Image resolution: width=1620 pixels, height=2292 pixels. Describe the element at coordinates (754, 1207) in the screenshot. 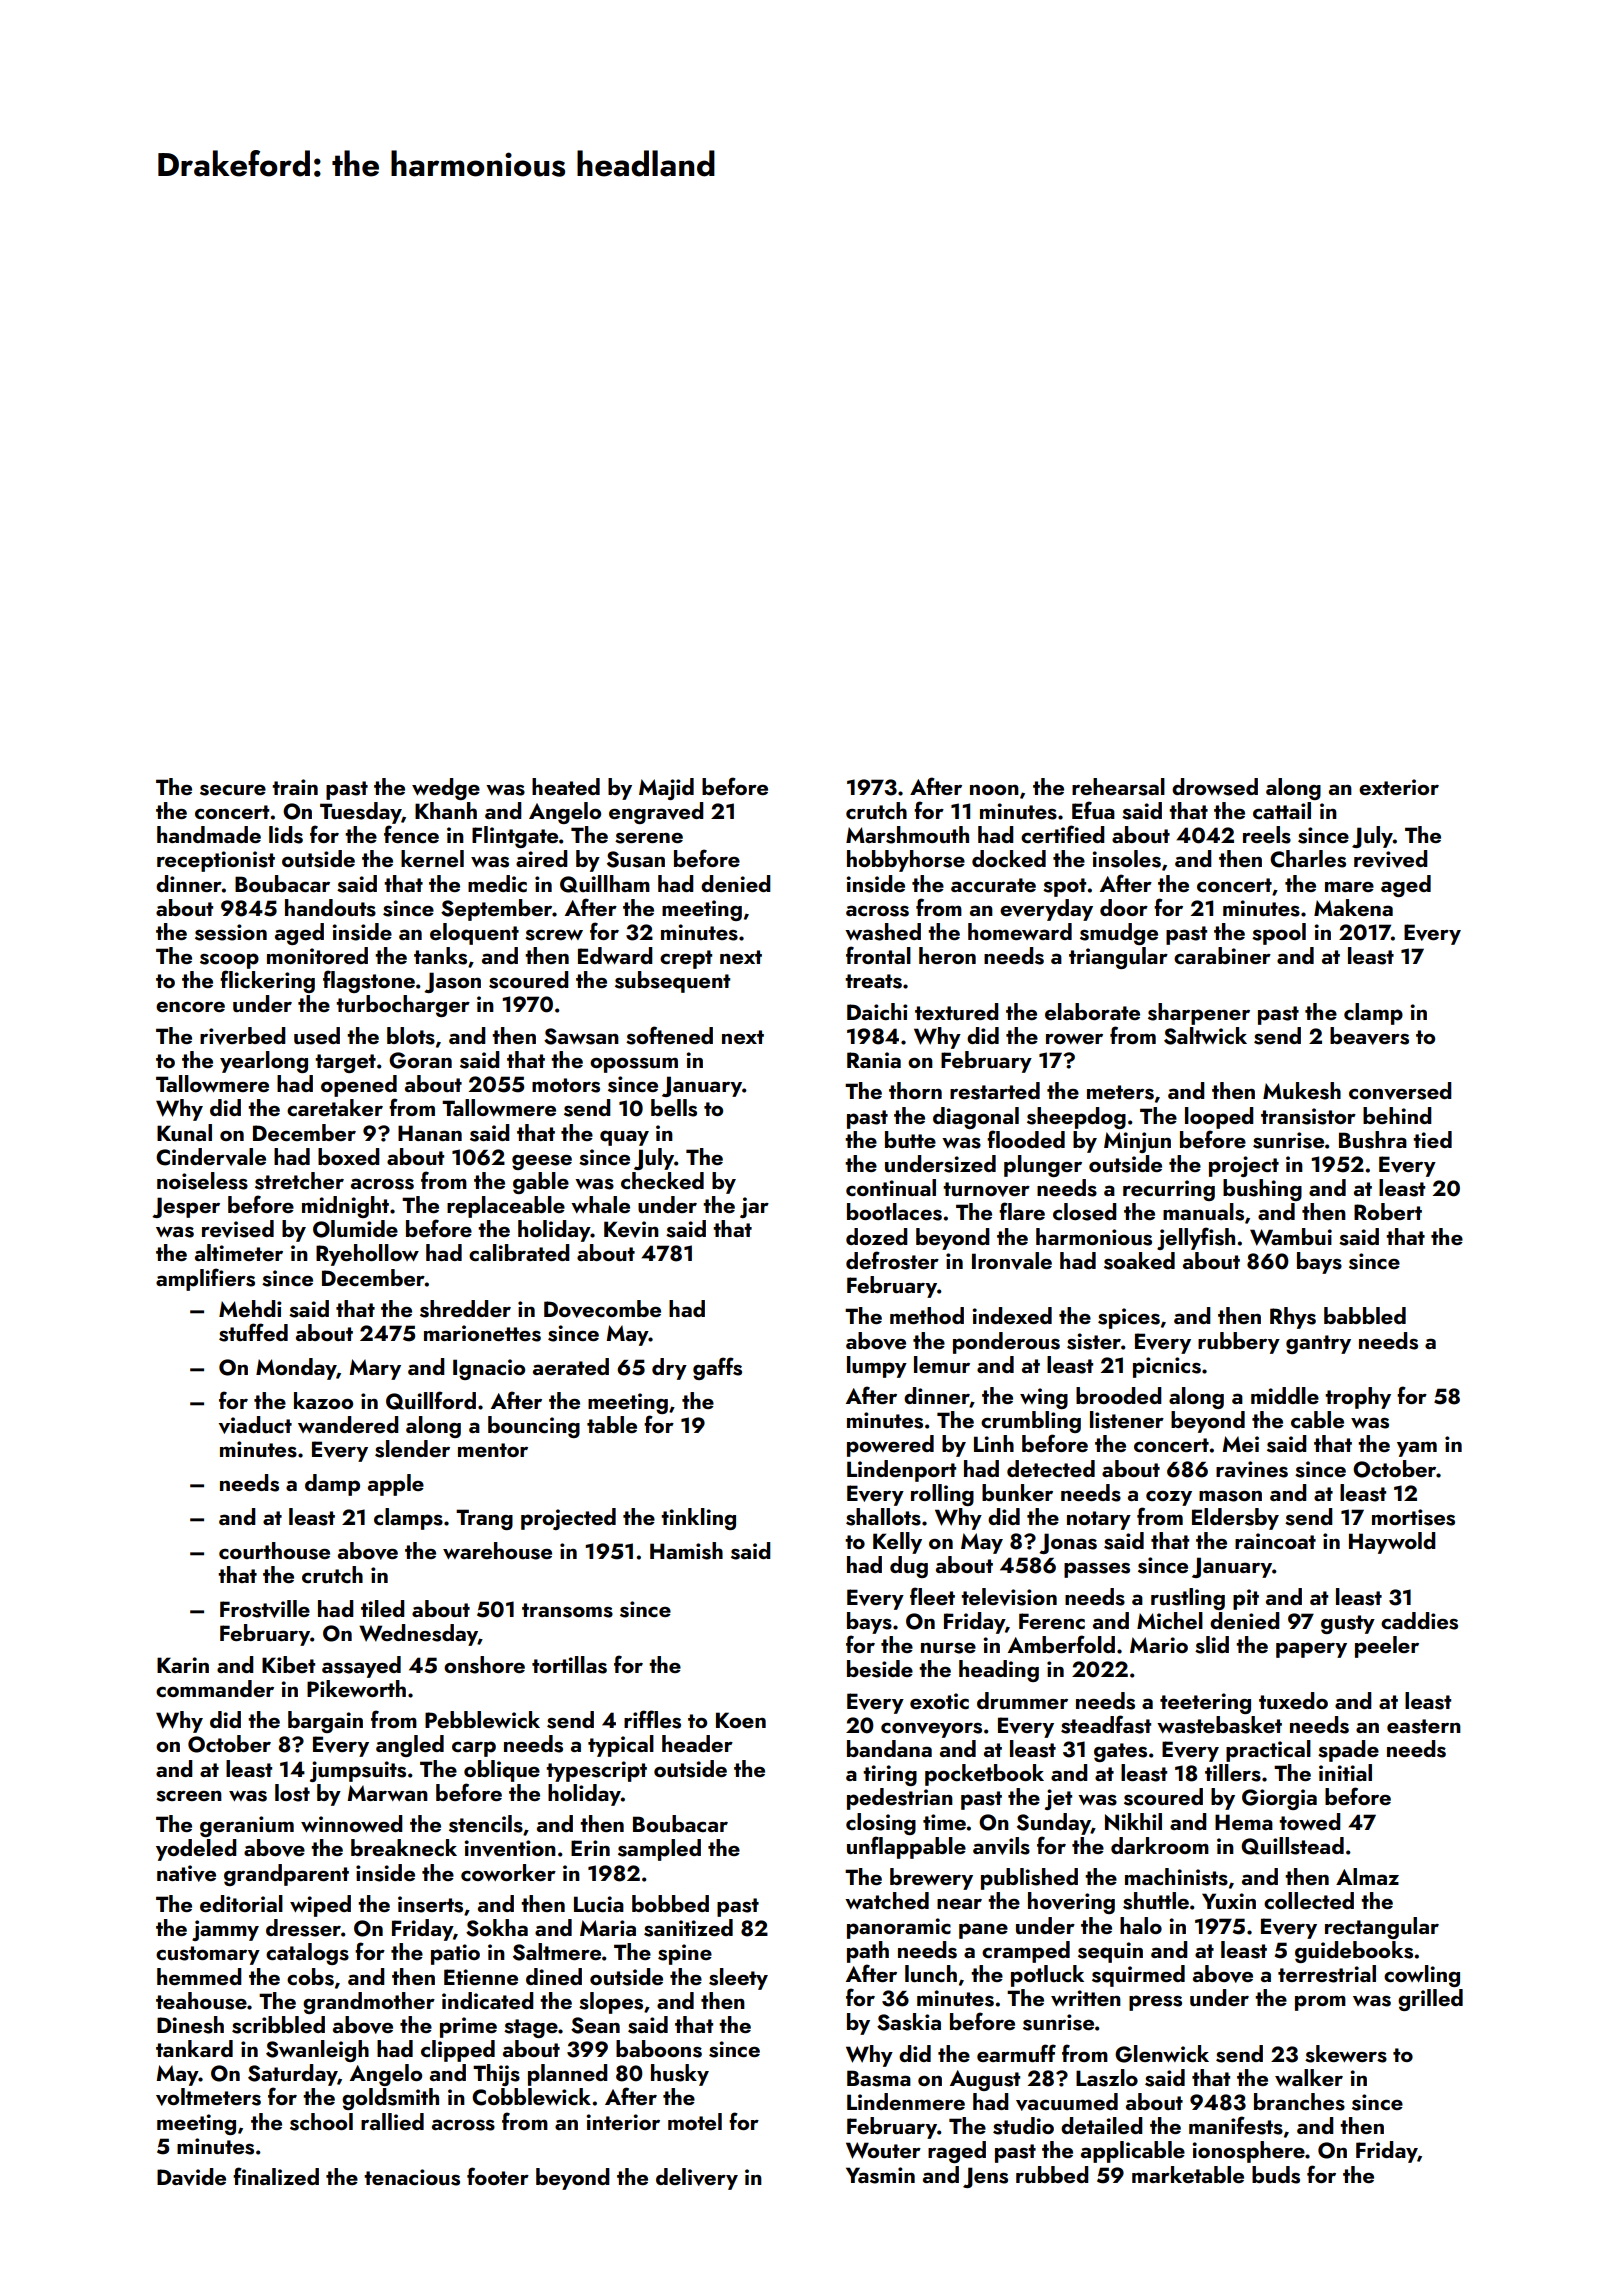

I see `jar` at that location.
